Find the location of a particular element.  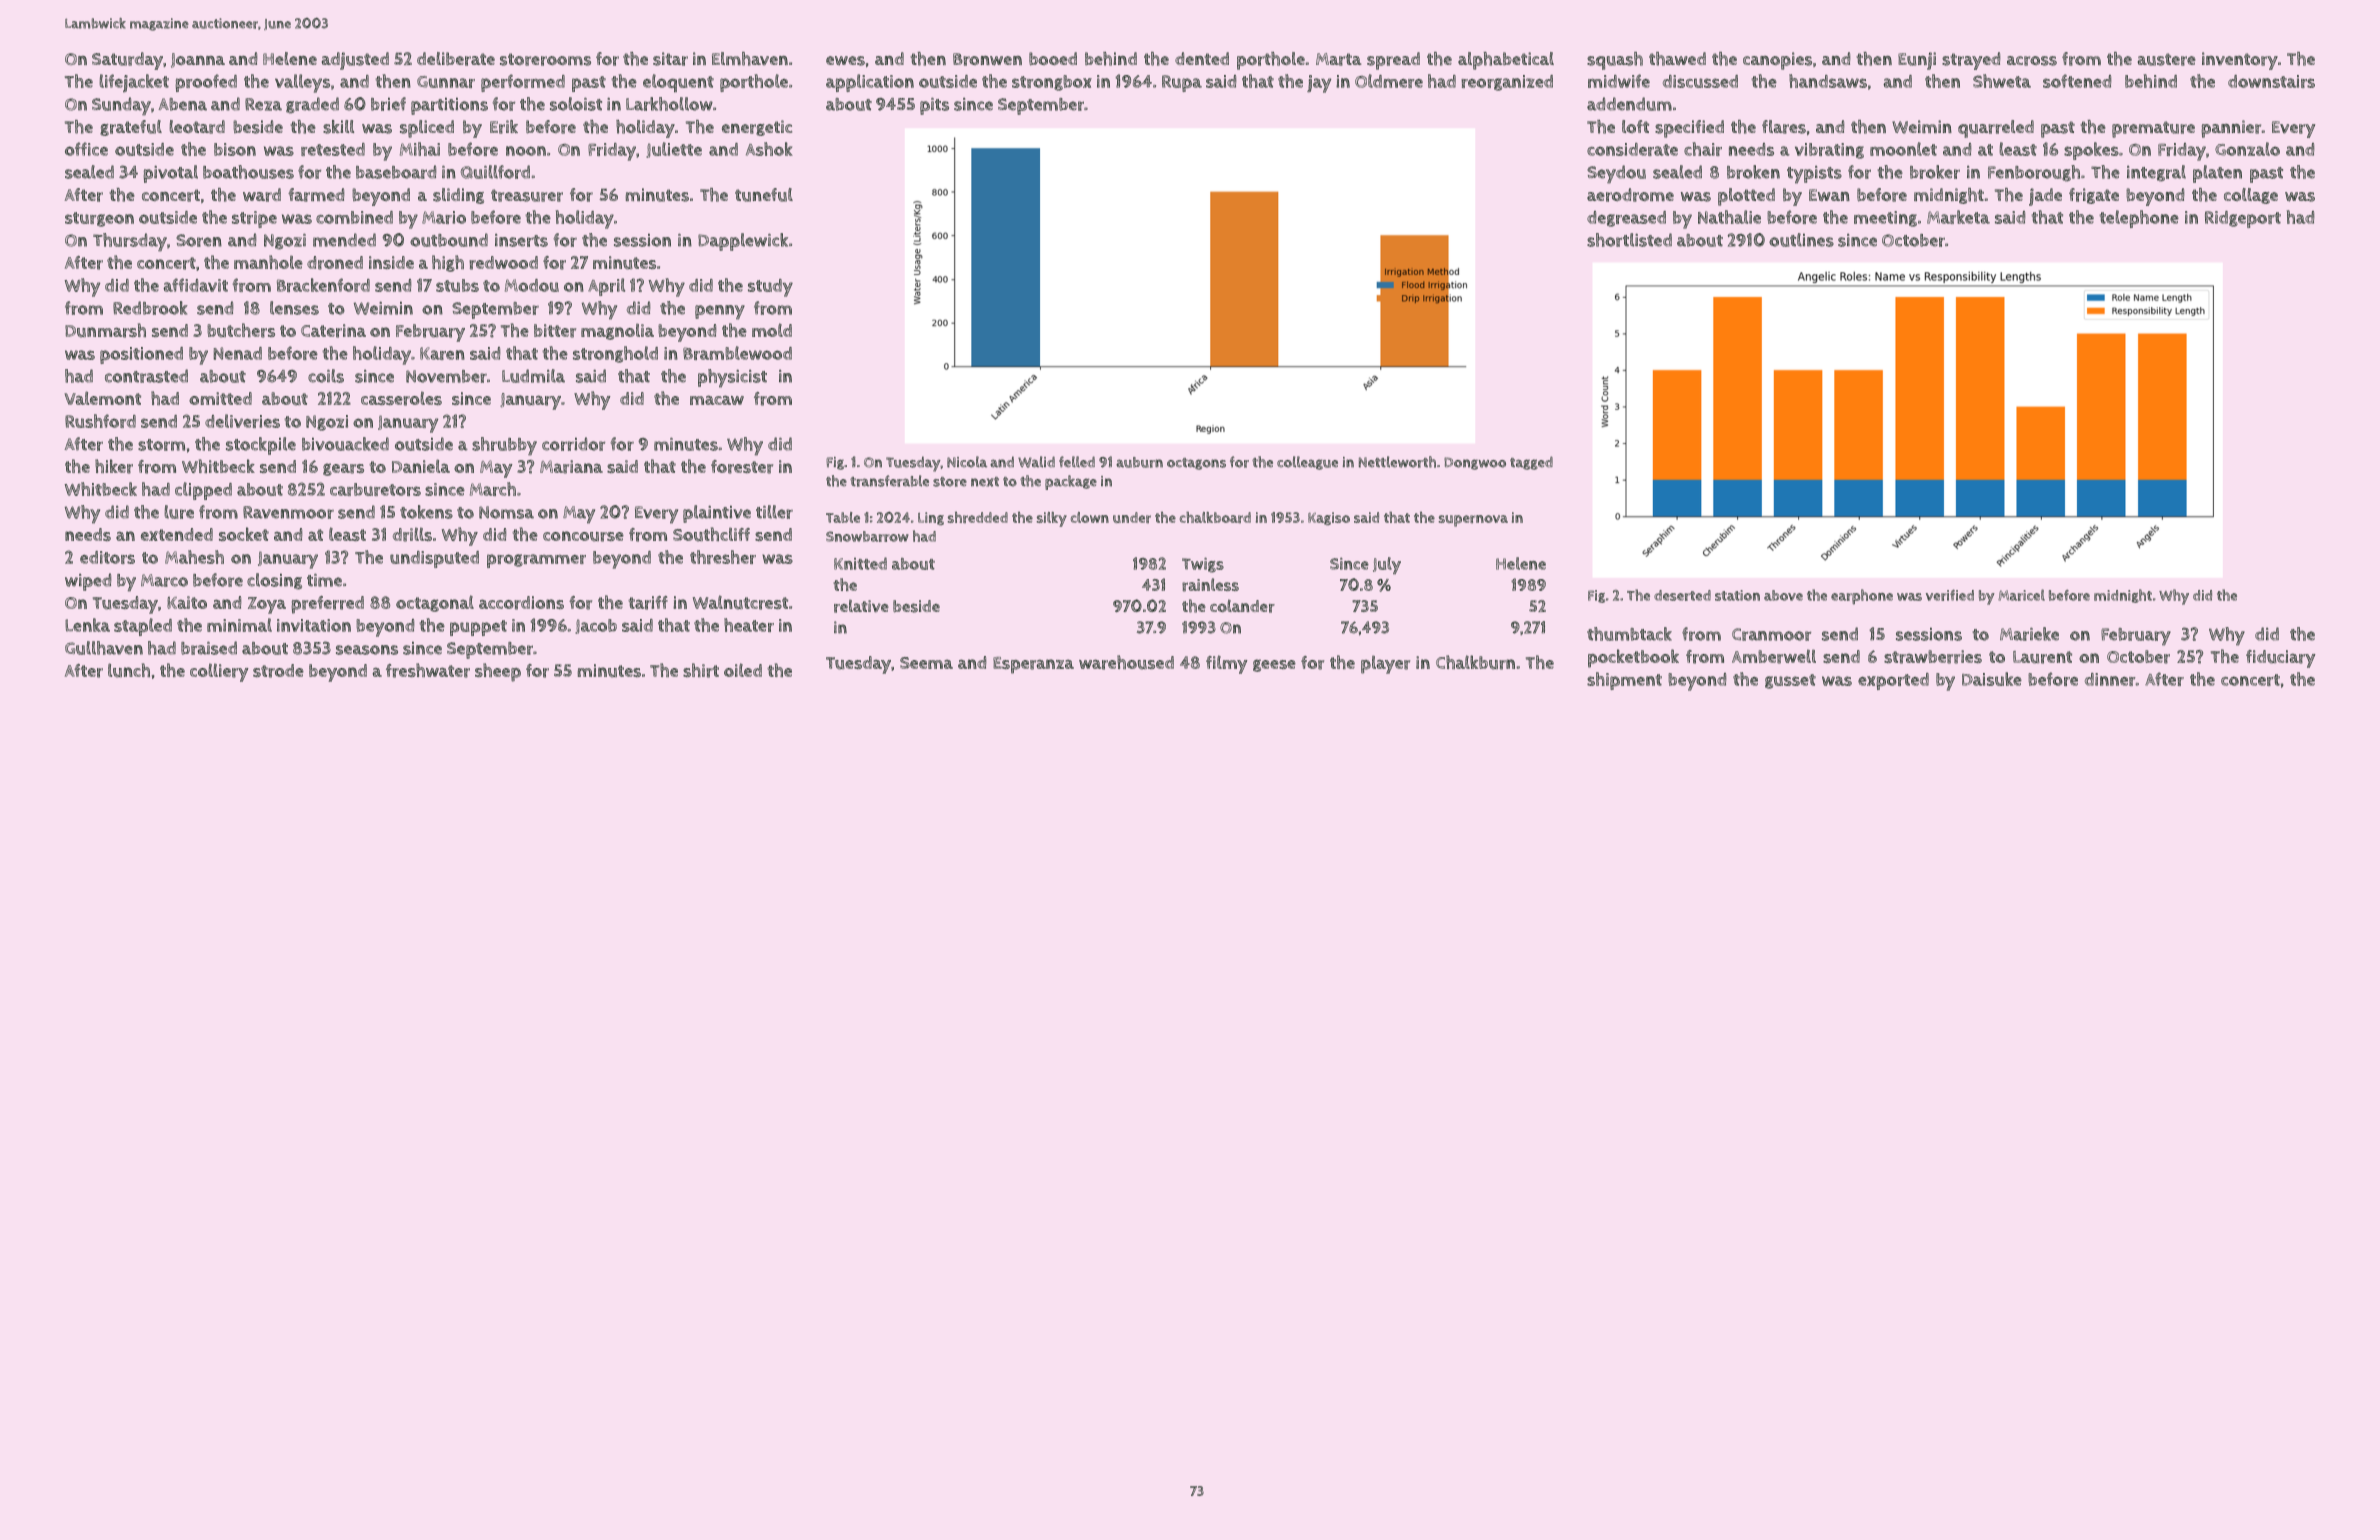

office is located at coordinates (86, 149).
